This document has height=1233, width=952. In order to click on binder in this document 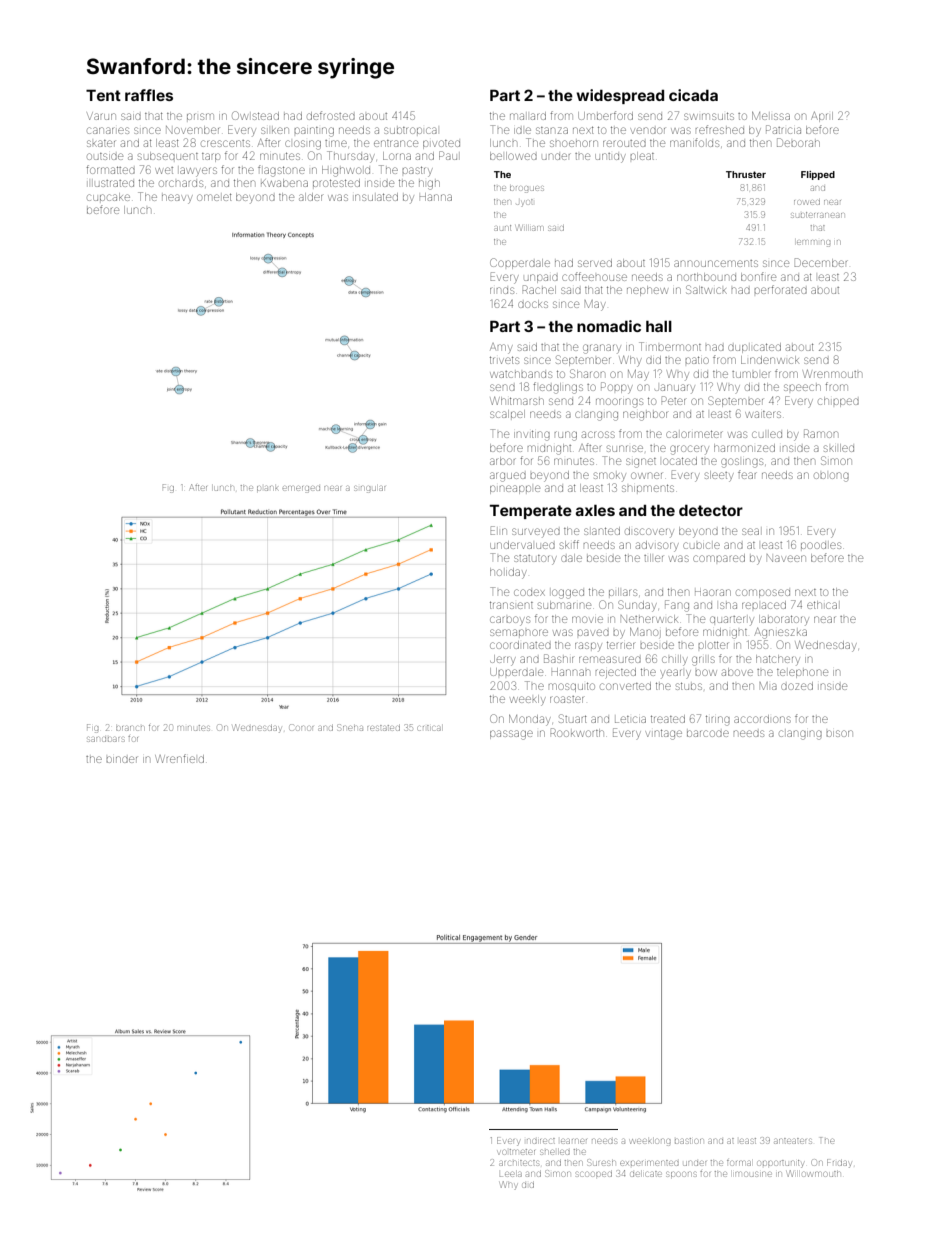, I will do `click(122, 759)`.
